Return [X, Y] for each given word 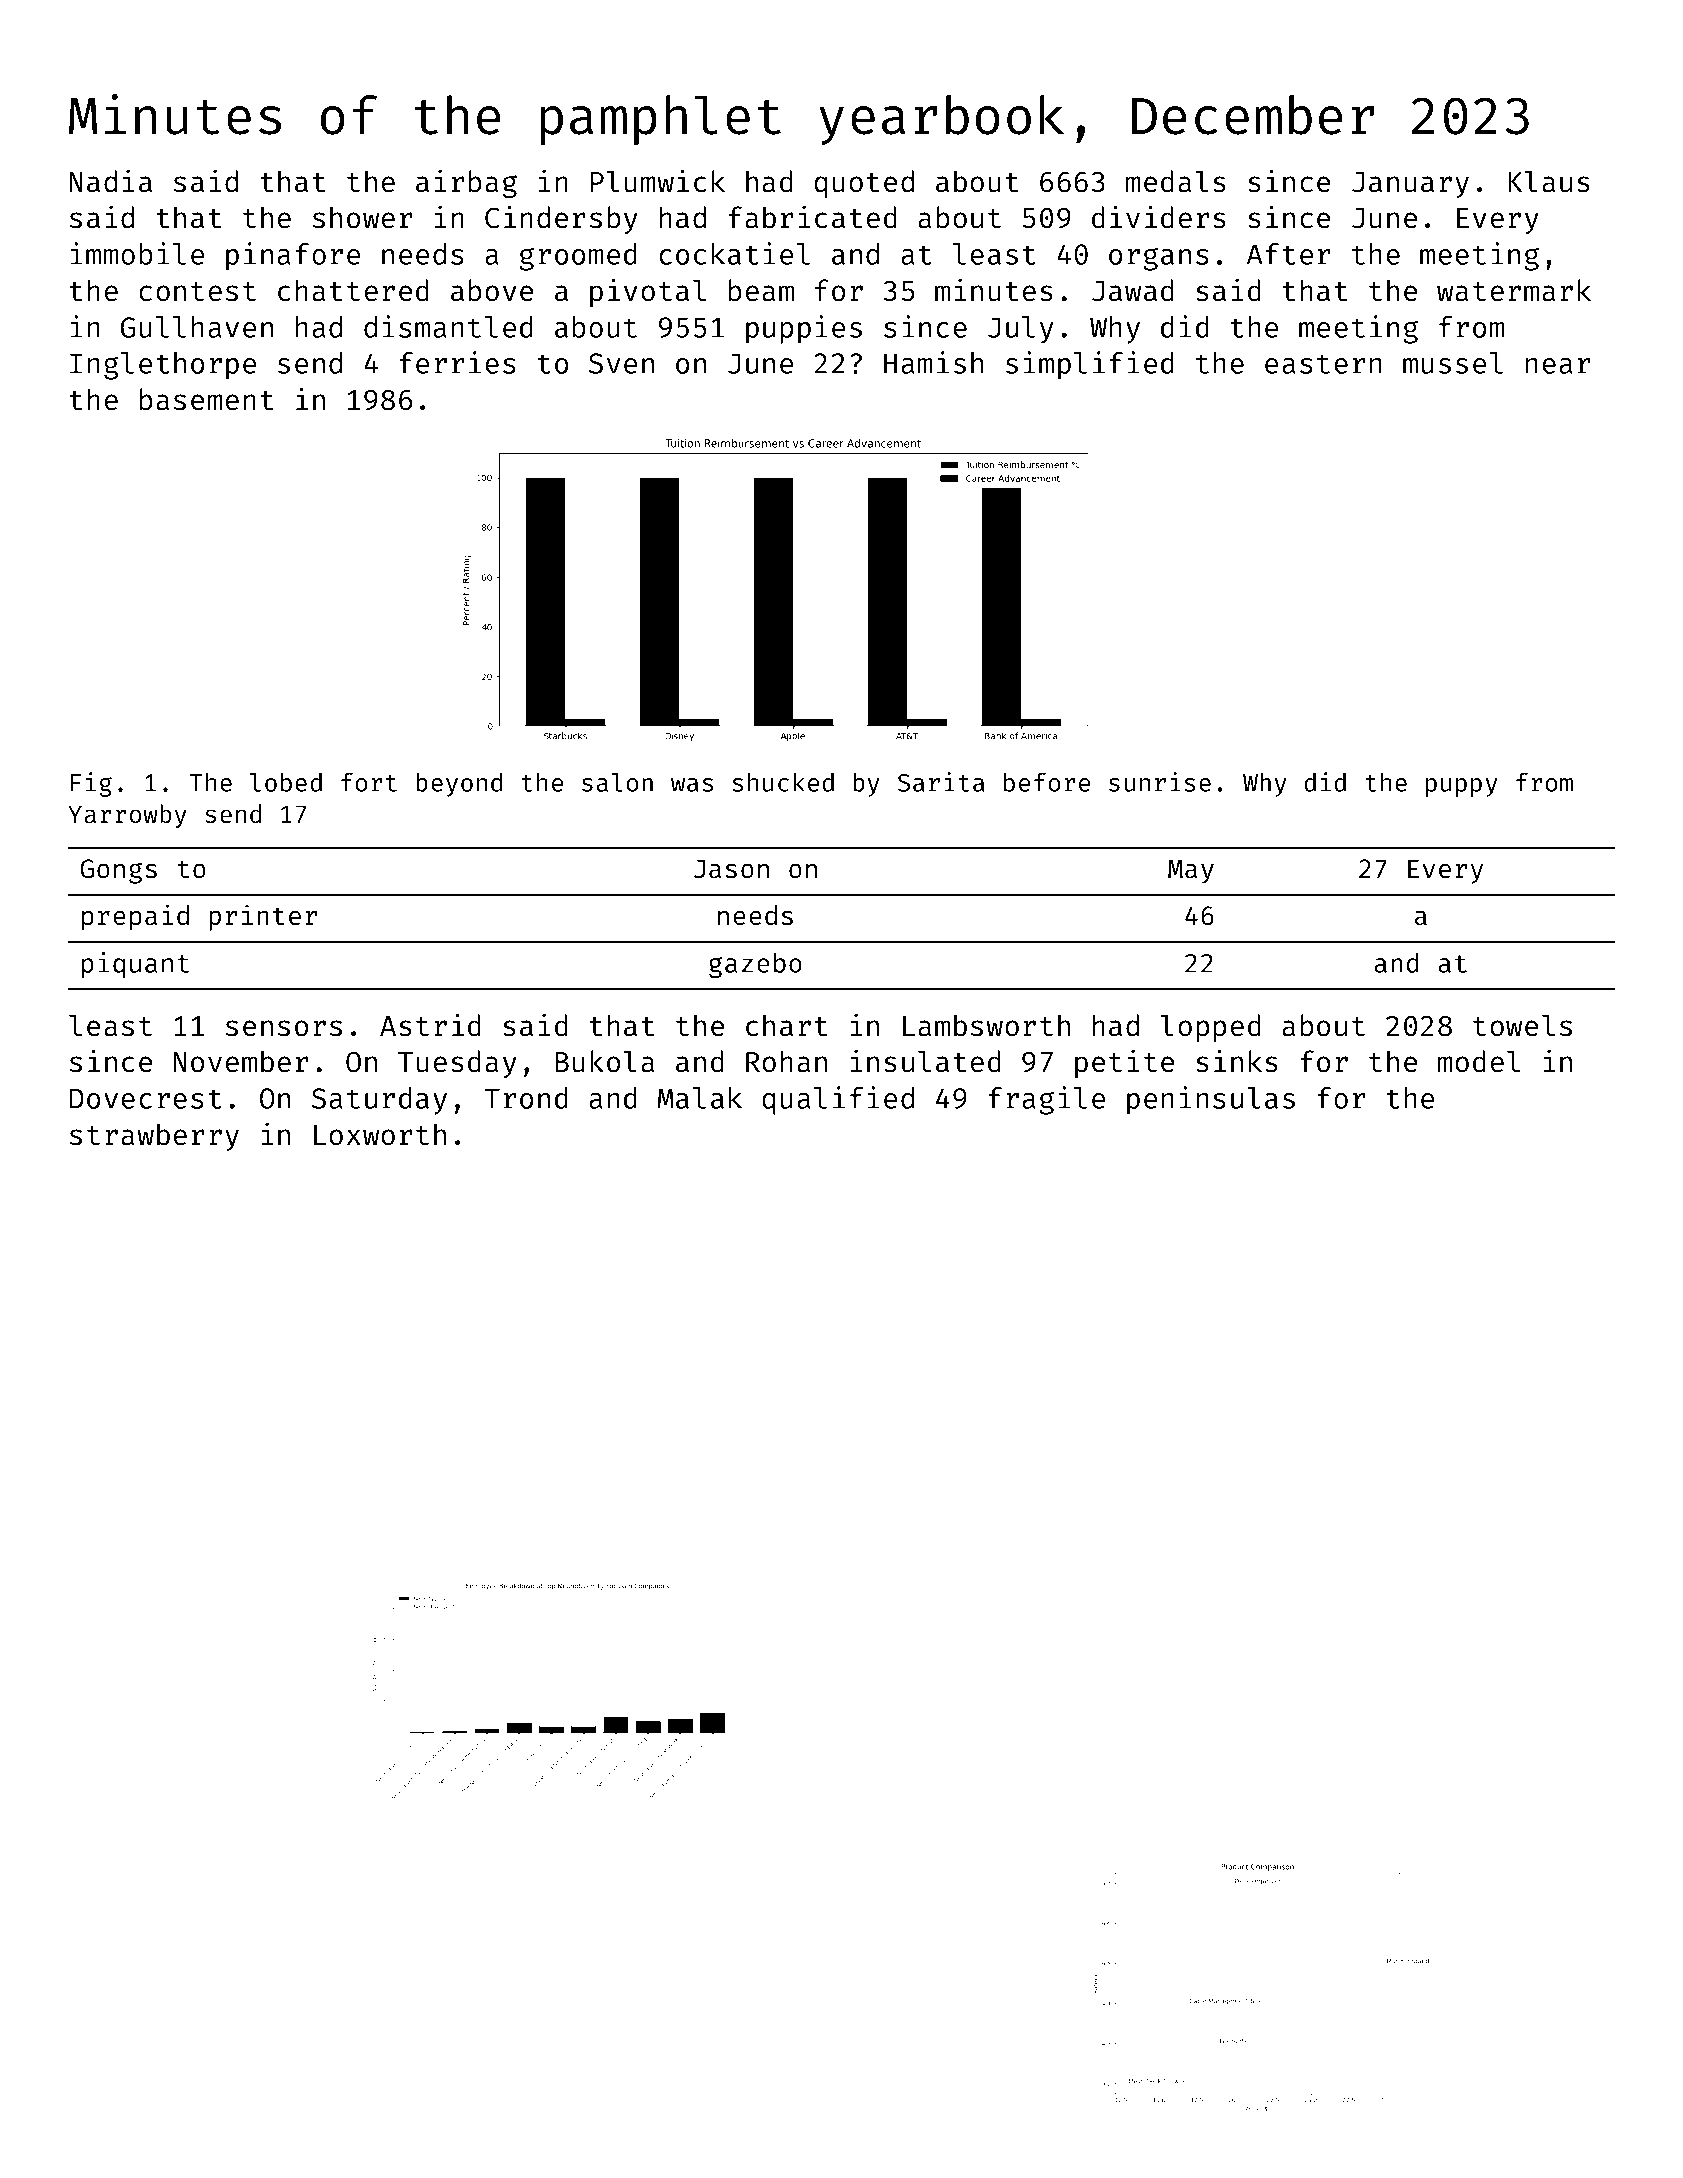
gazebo [755, 965]
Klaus [1549, 181]
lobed [286, 782]
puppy [1462, 787]
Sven [621, 363]
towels [1522, 1025]
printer [263, 917]
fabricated [812, 217]
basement [206, 399]
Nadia [111, 181]
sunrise [1160, 782]
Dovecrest [146, 1098]
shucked [783, 782]
